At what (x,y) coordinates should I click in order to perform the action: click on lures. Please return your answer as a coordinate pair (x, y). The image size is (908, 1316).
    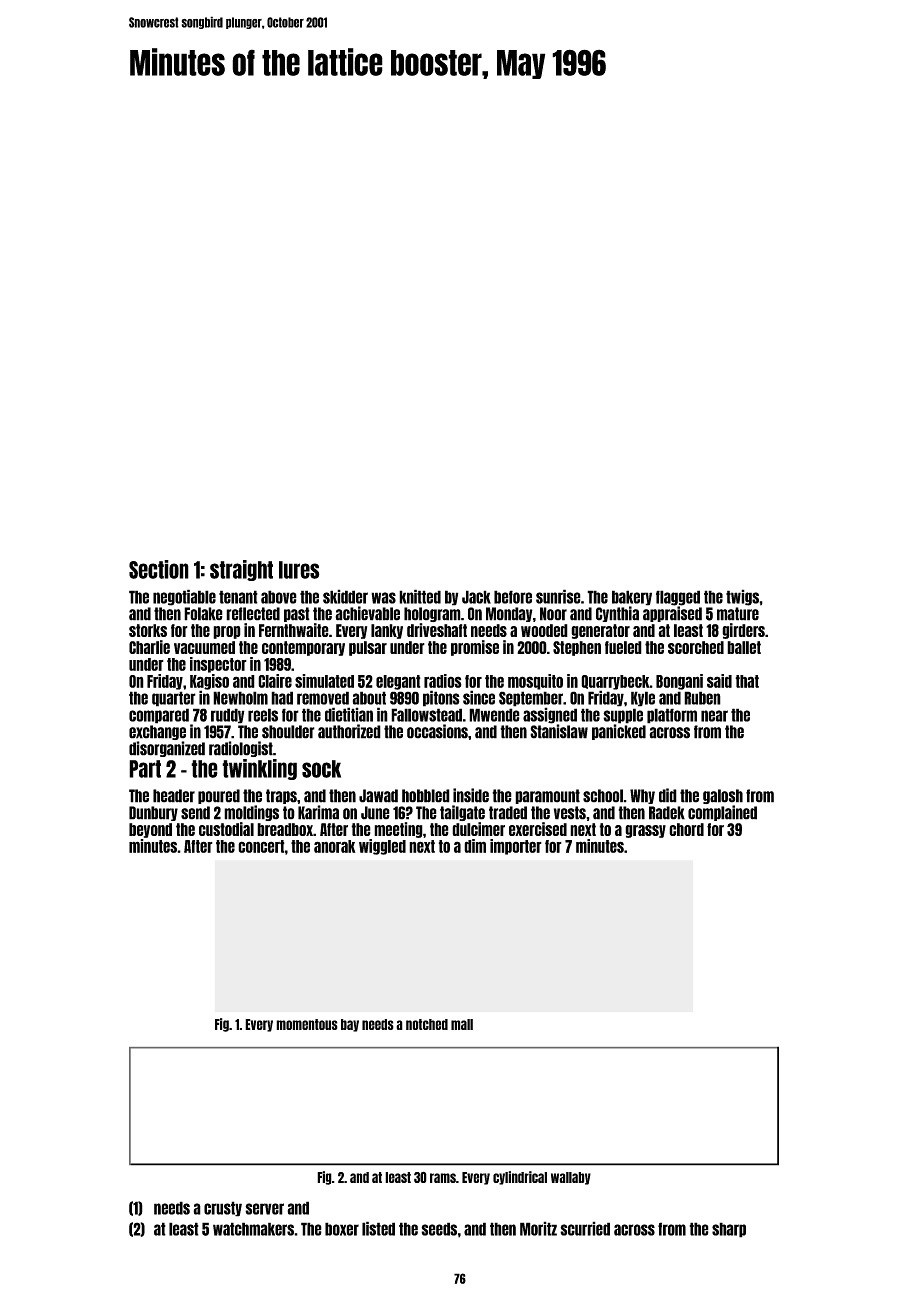
    Looking at the image, I should click on (299, 570).
